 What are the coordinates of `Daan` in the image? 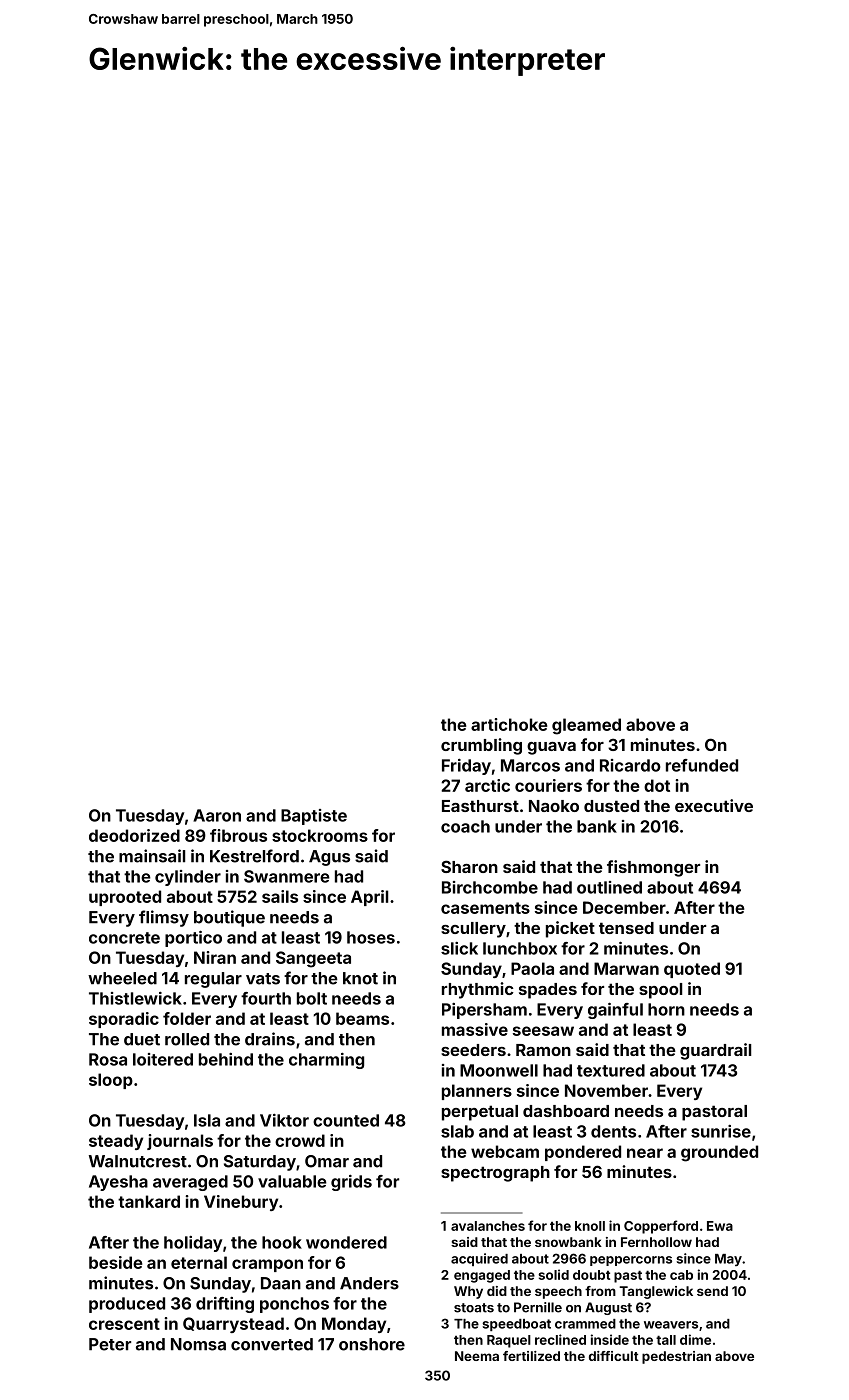 It's located at (281, 1283).
